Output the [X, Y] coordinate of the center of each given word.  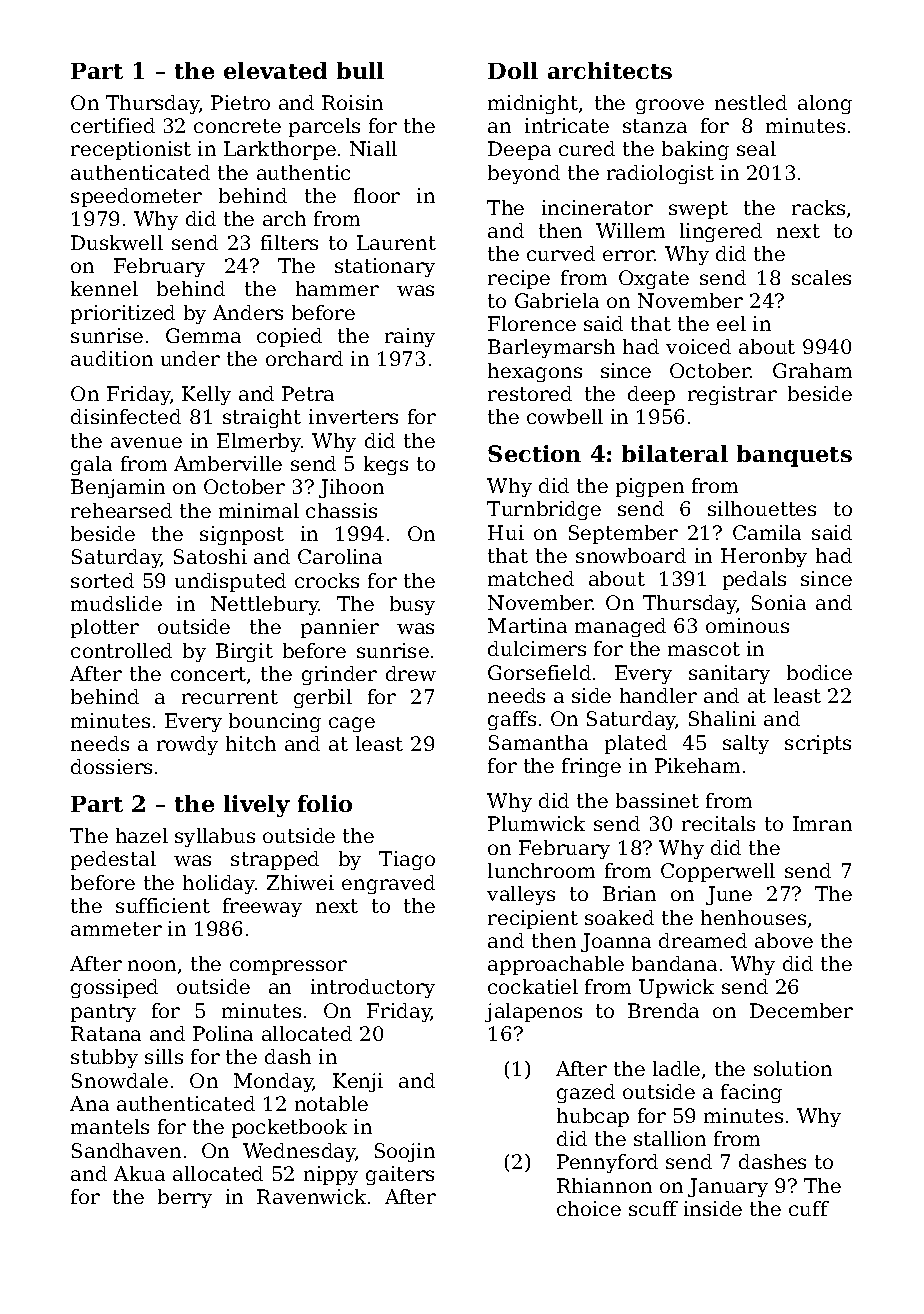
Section [534, 453]
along [825, 104]
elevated [275, 70]
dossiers [111, 766]
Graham [812, 370]
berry [185, 1198]
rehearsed [121, 510]
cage [352, 724]
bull [360, 70]
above [784, 940]
